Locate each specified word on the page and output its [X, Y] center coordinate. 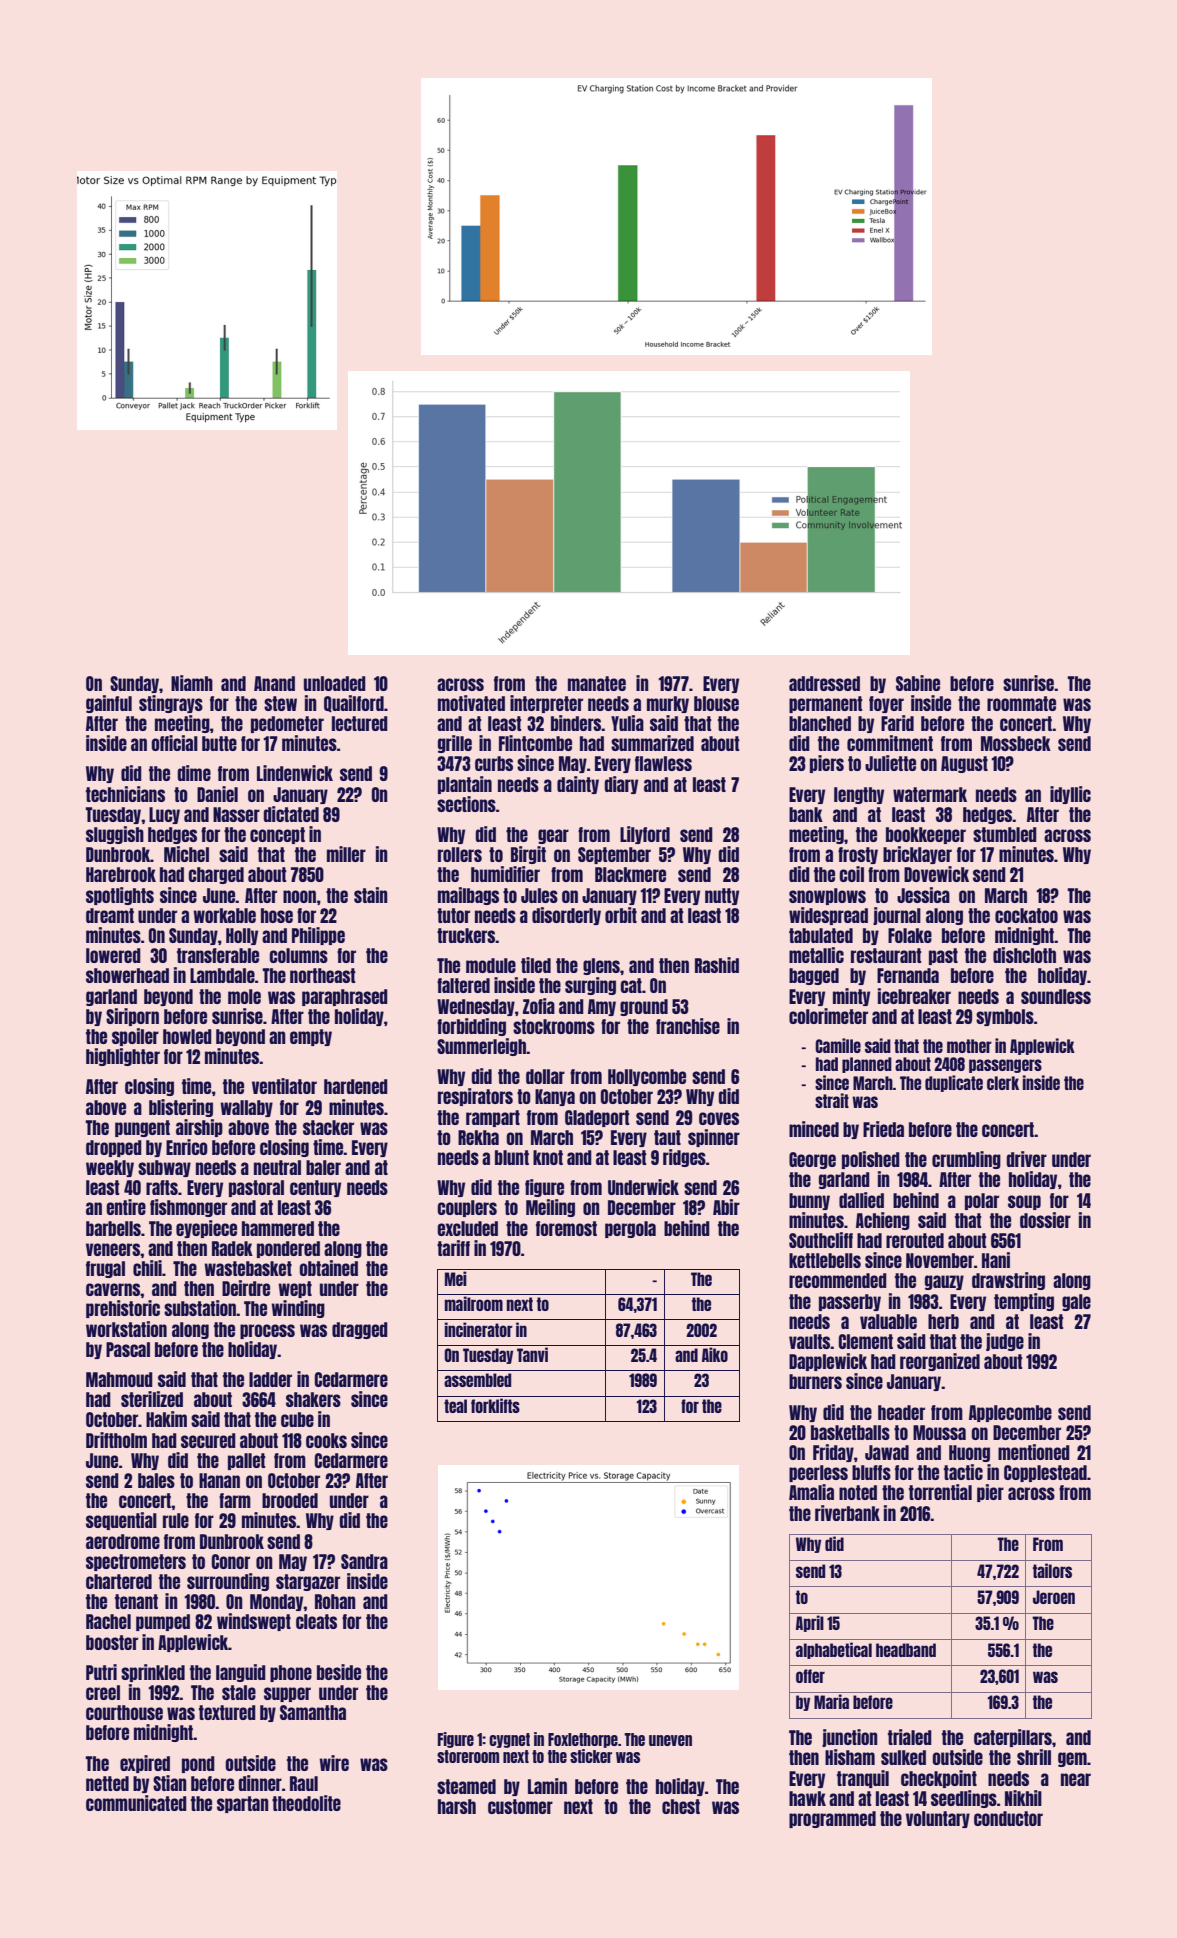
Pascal [128, 1349]
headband [906, 1650]
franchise [688, 1026]
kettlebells [825, 1260]
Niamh [192, 683]
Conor [231, 1561]
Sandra [364, 1561]
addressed [824, 683]
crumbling [966, 1160]
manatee [597, 683]
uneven [670, 1740]
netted [107, 1783]
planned [867, 1065]
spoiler [135, 1037]
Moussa [939, 1432]
